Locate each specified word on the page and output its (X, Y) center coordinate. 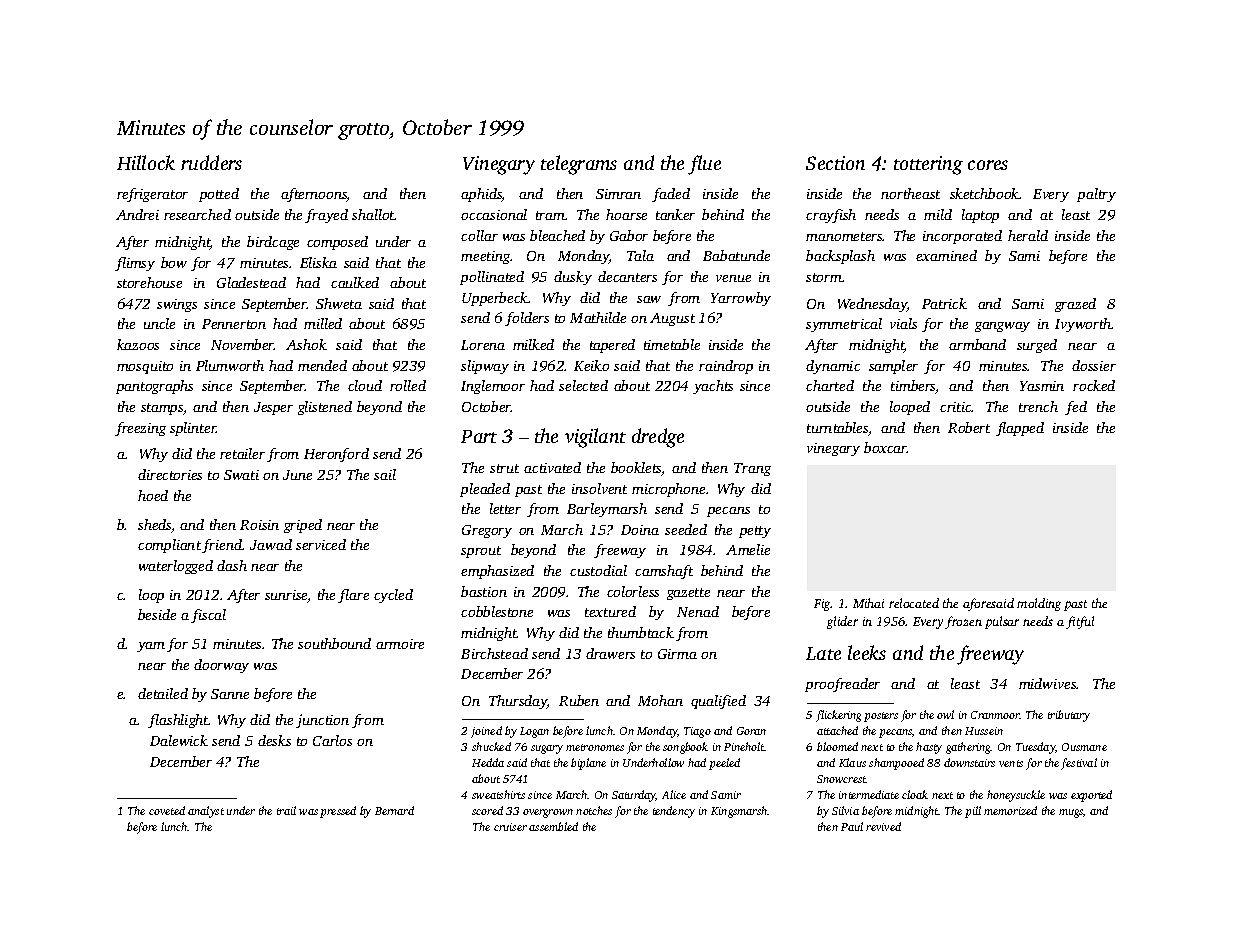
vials (903, 323)
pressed (338, 812)
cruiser (510, 827)
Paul (852, 826)
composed (337, 243)
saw (649, 299)
